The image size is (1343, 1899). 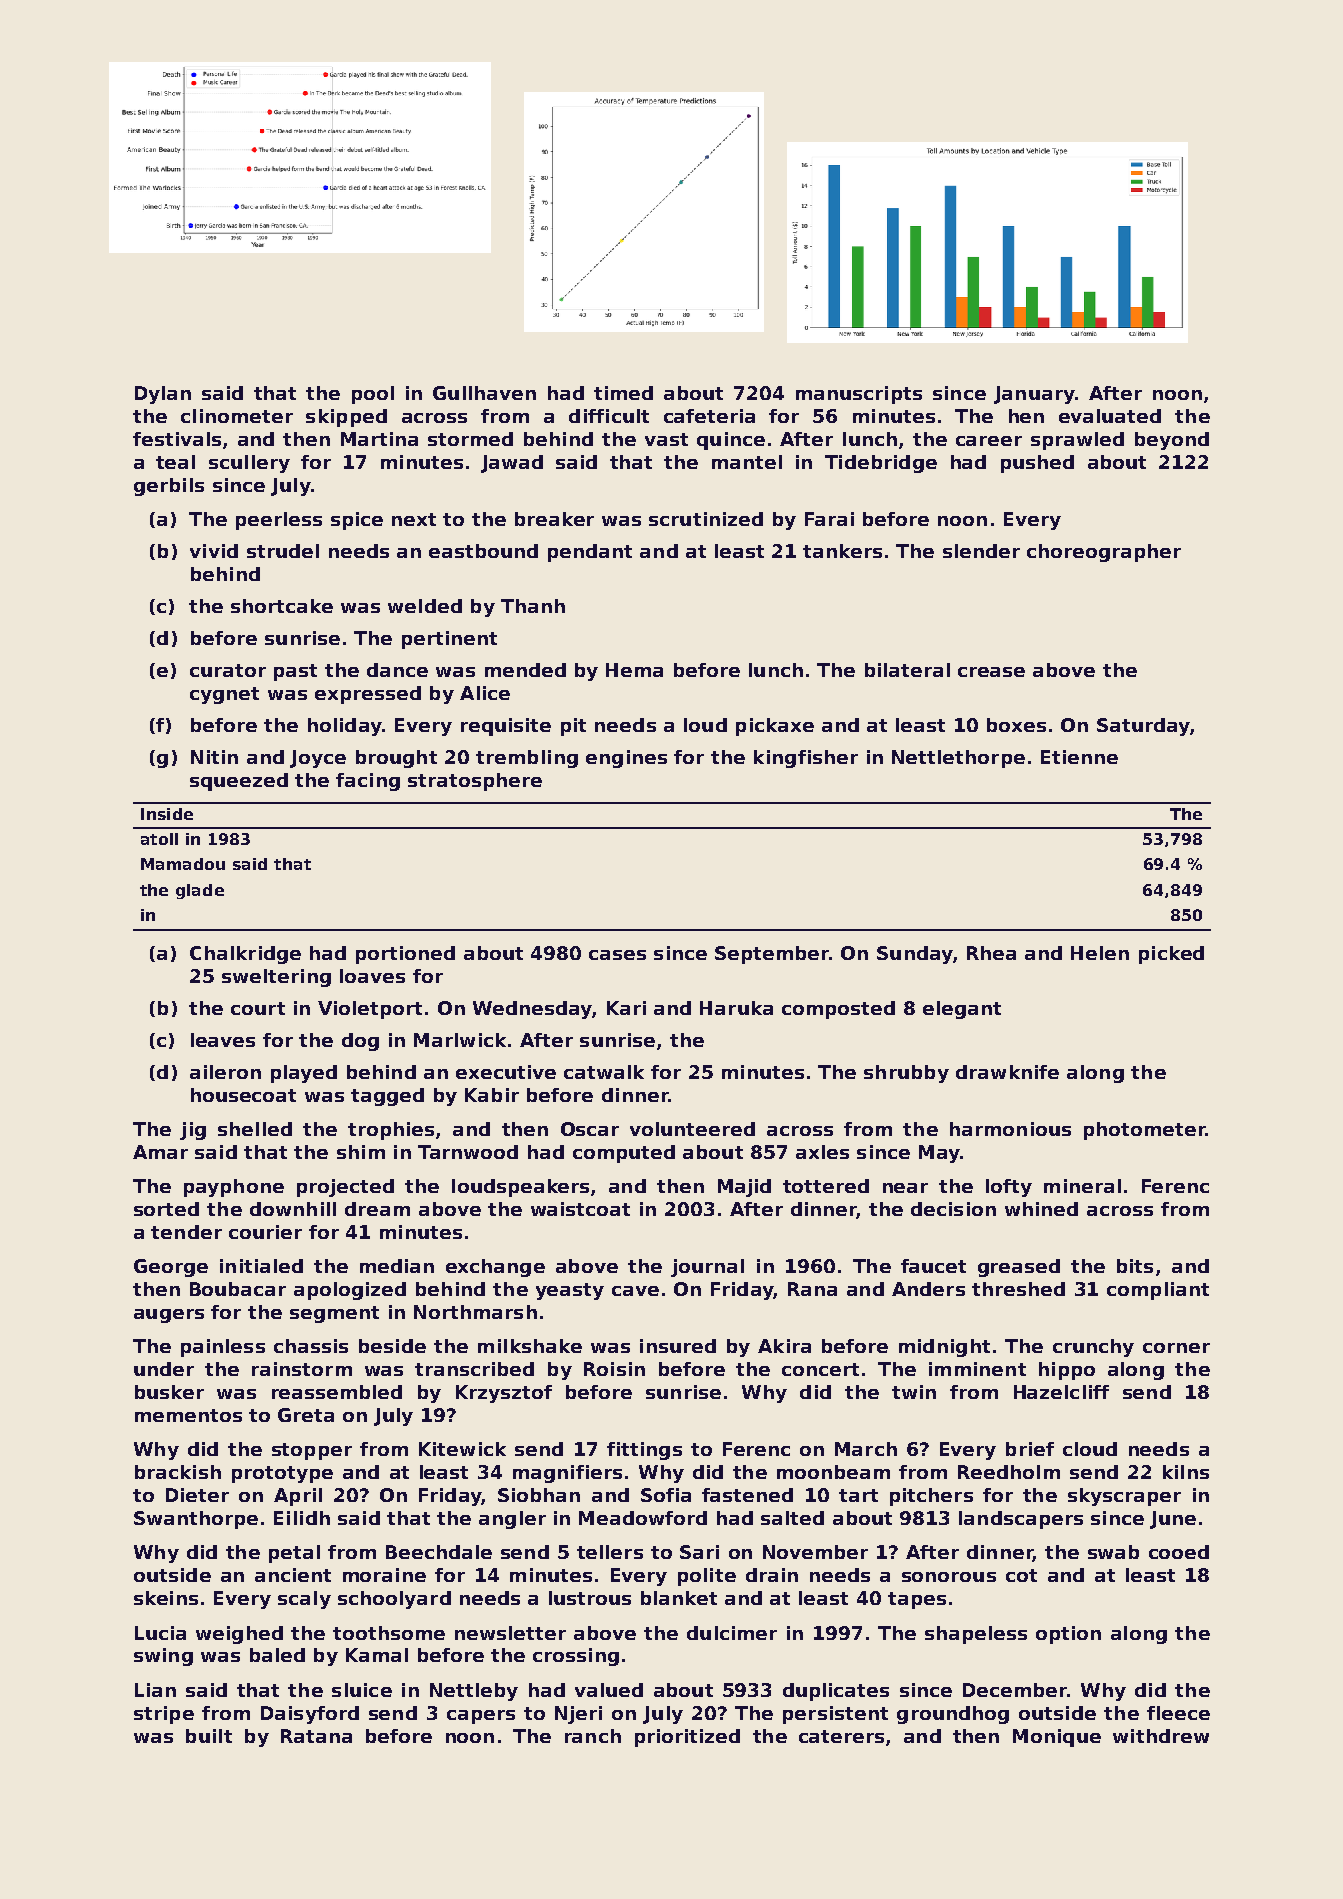 What do you see at coordinates (709, 416) in the page?
I see `cafeteria` at bounding box center [709, 416].
